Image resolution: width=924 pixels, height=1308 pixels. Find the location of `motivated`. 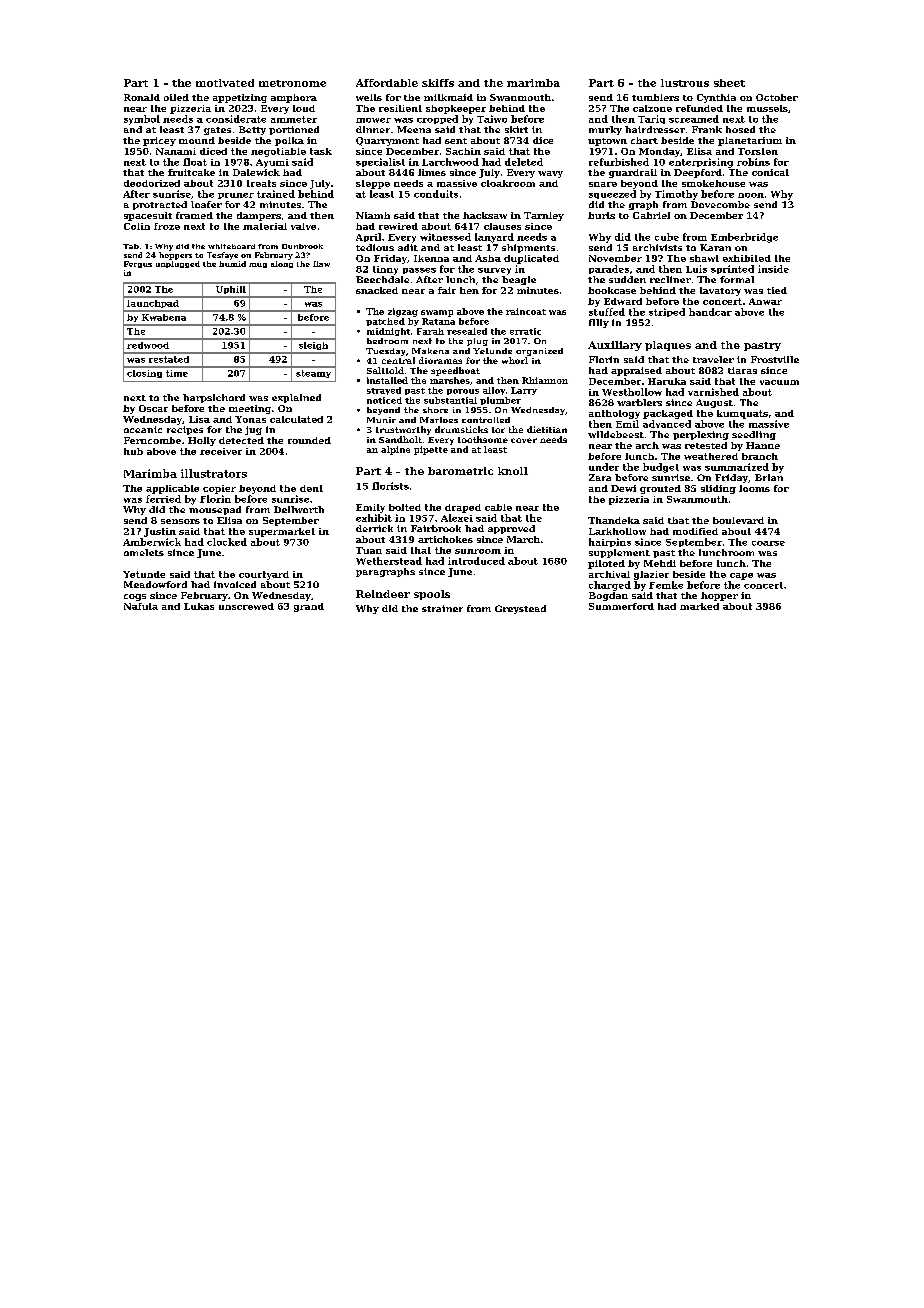

motivated is located at coordinates (225, 83).
